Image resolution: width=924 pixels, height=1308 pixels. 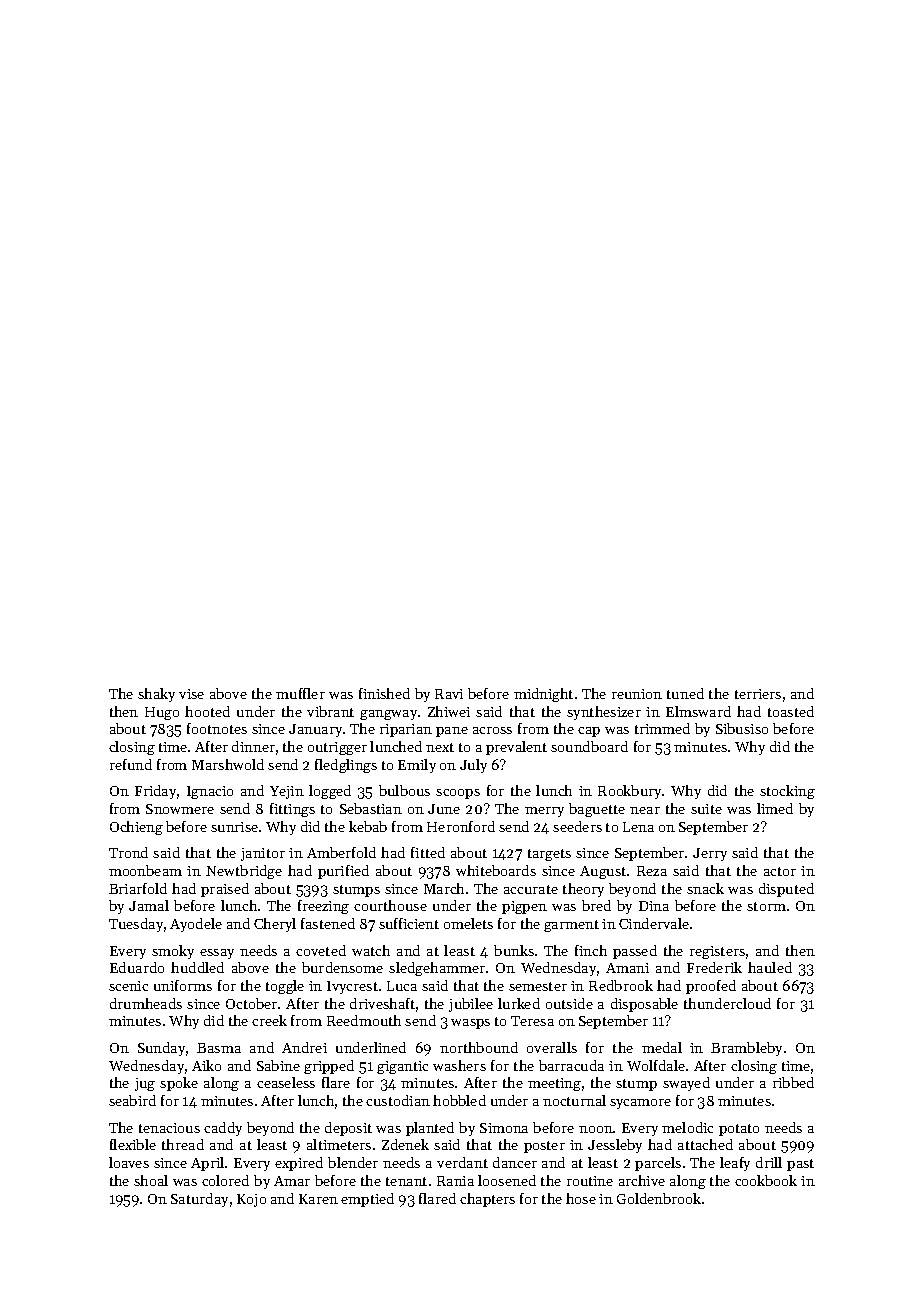 I want to click on flexible, so click(x=133, y=1144).
